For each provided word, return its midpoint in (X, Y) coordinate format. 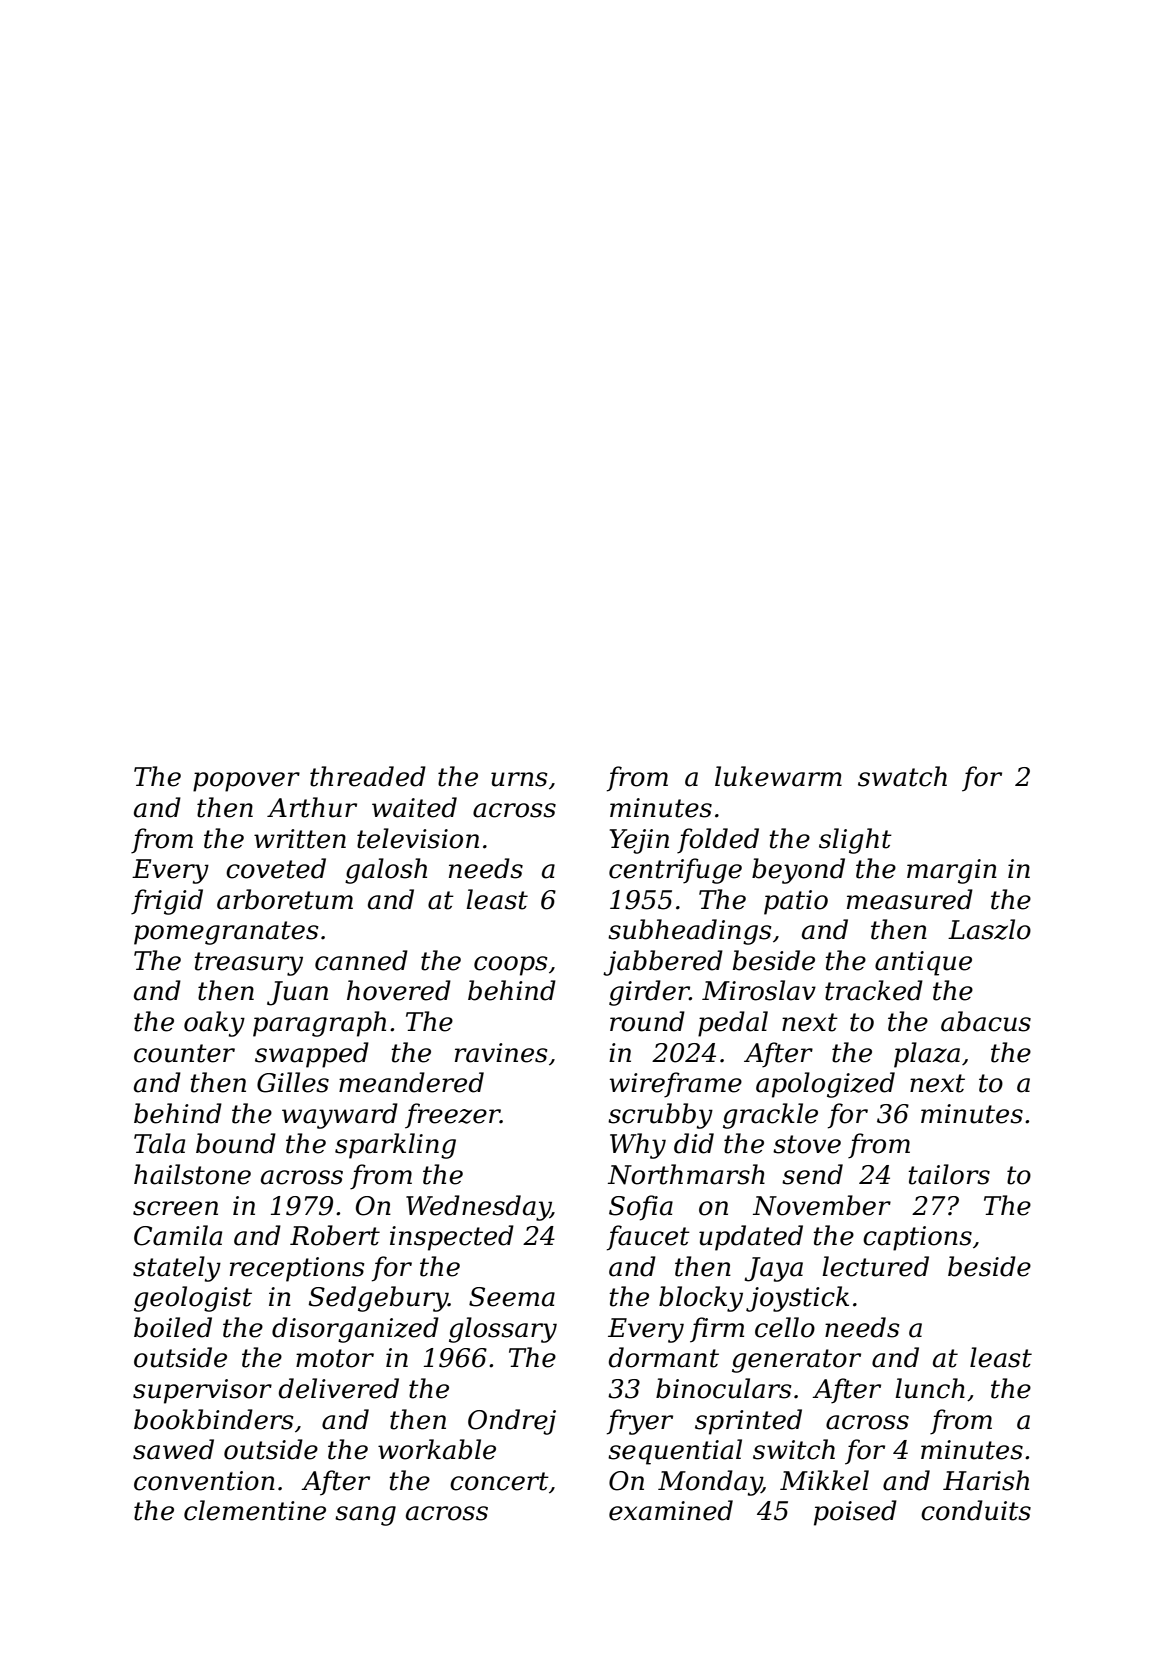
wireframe (676, 1085)
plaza (927, 1055)
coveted (276, 868)
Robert (335, 1235)
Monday (710, 1483)
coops (510, 966)
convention (204, 1481)
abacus (986, 1021)
